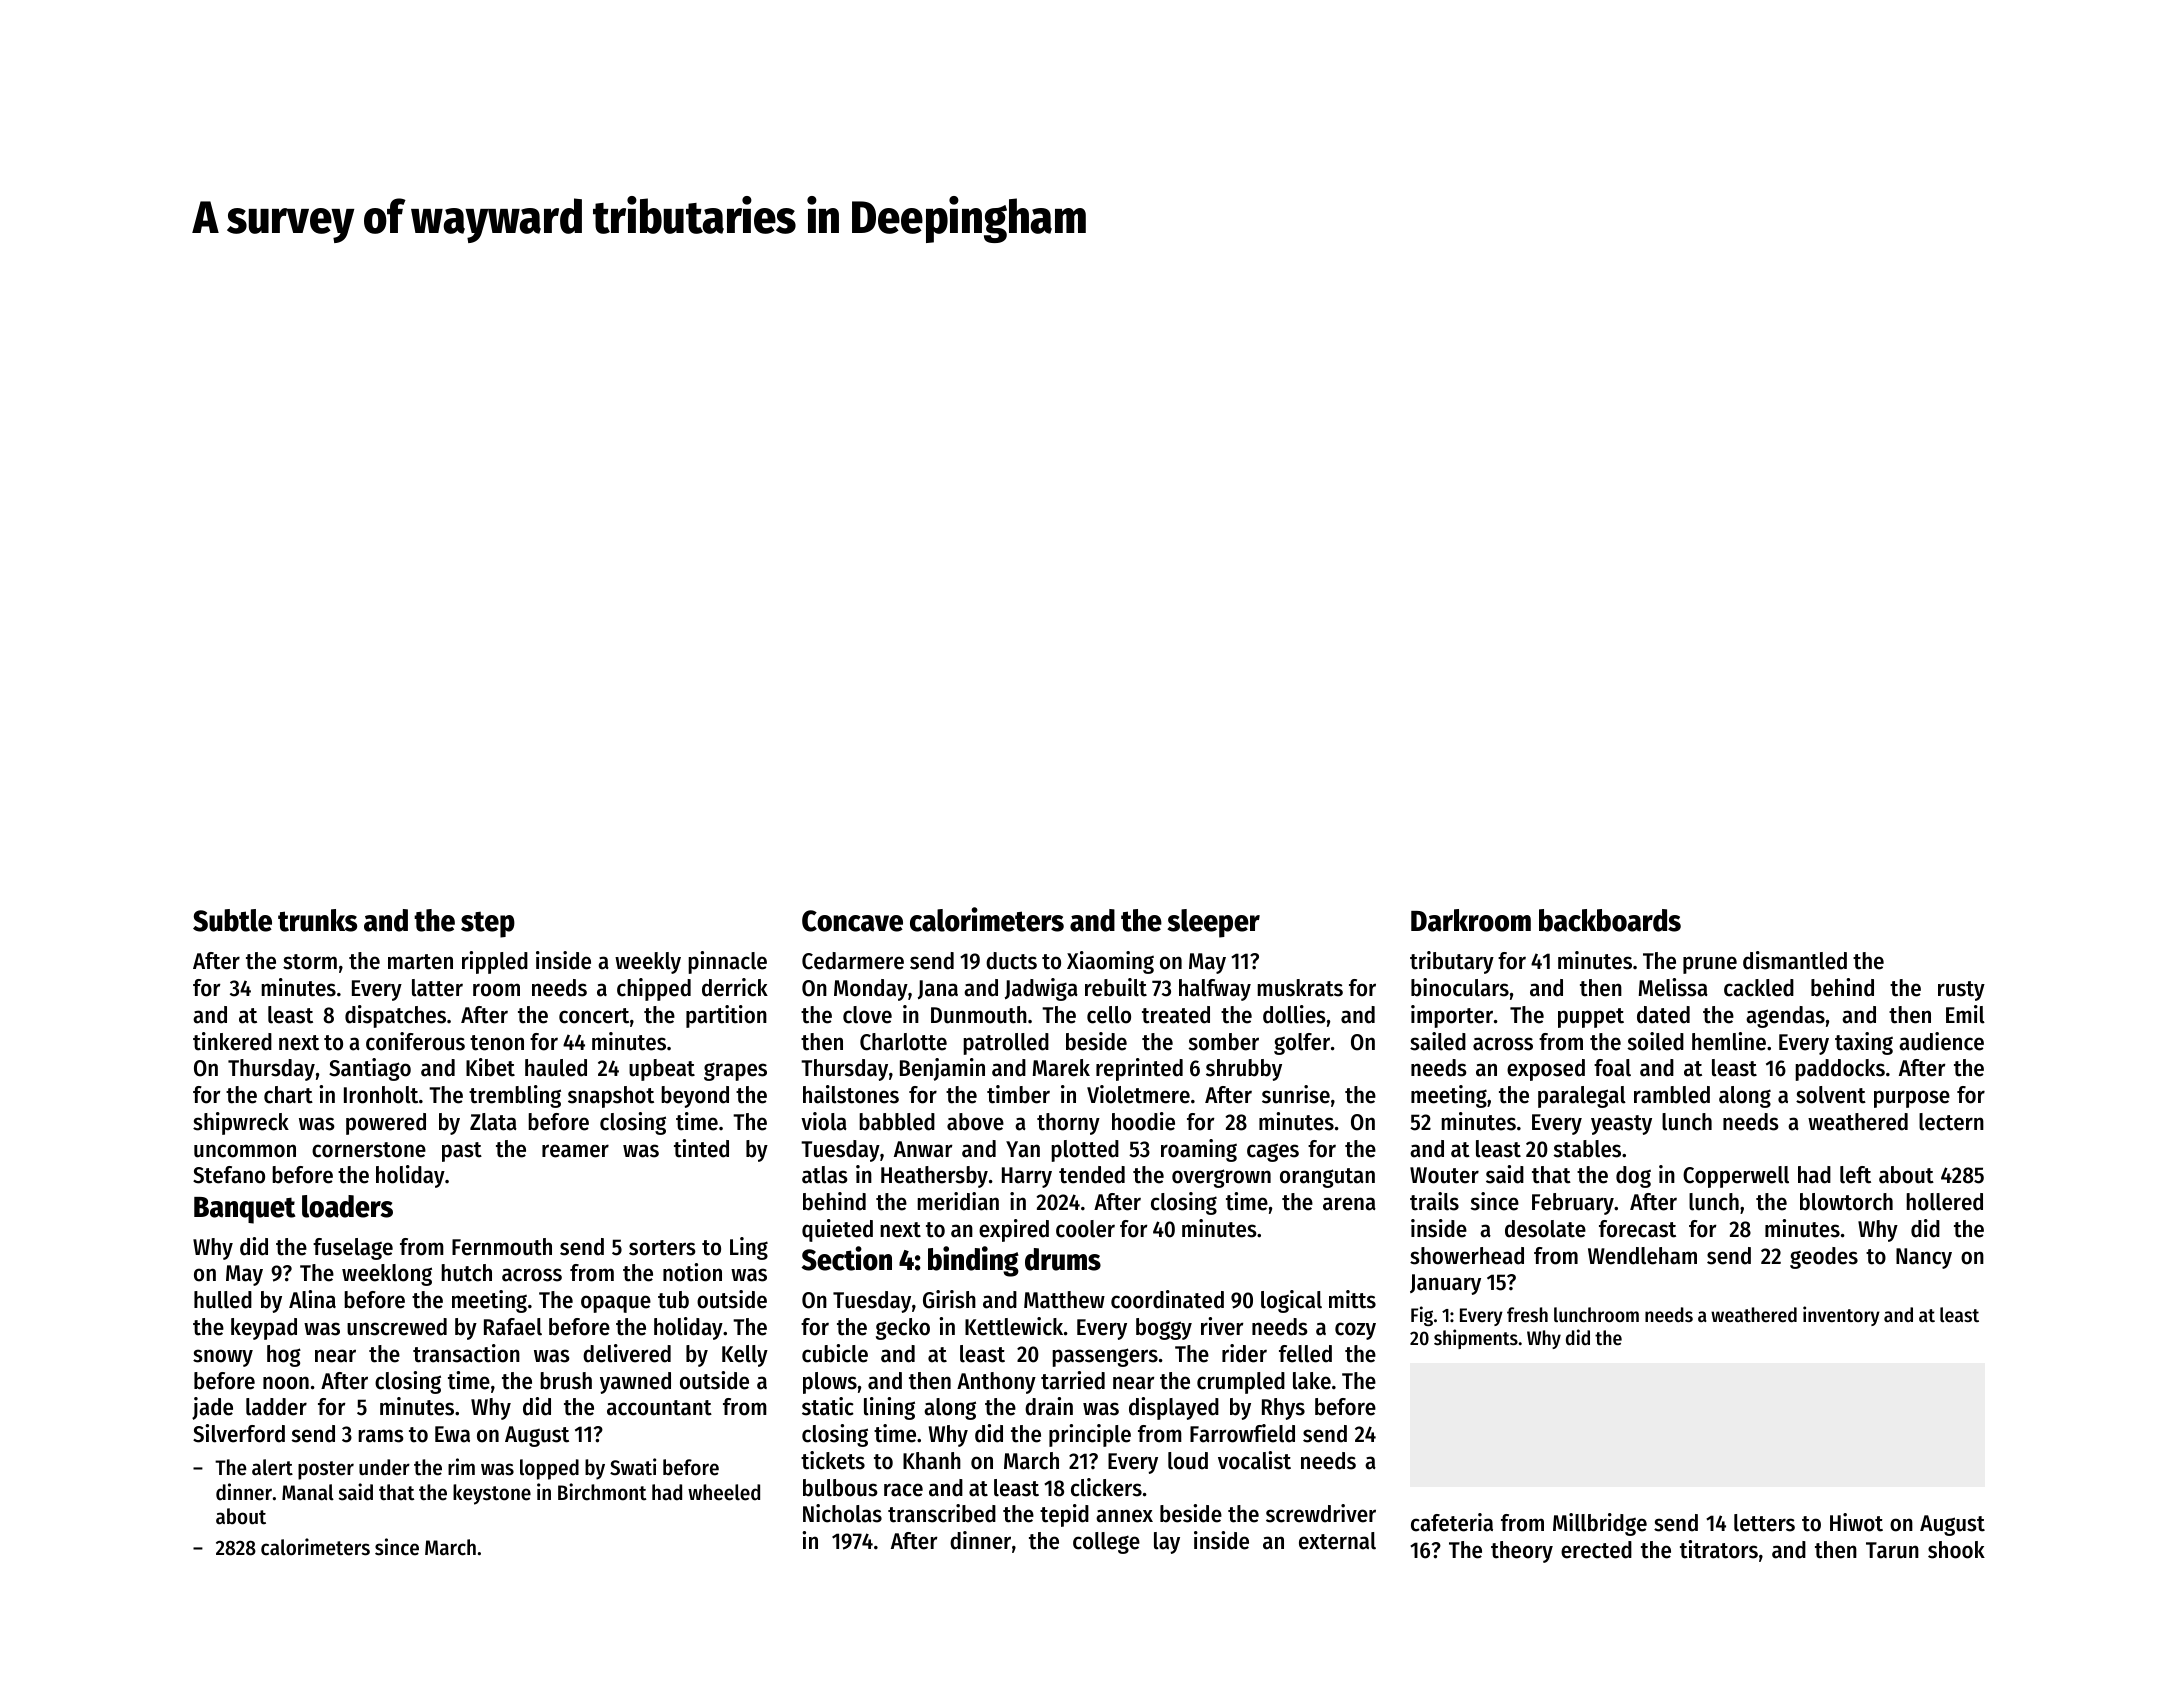 The image size is (2178, 1683). What do you see at coordinates (308, 1492) in the document?
I see `Manal` at bounding box center [308, 1492].
